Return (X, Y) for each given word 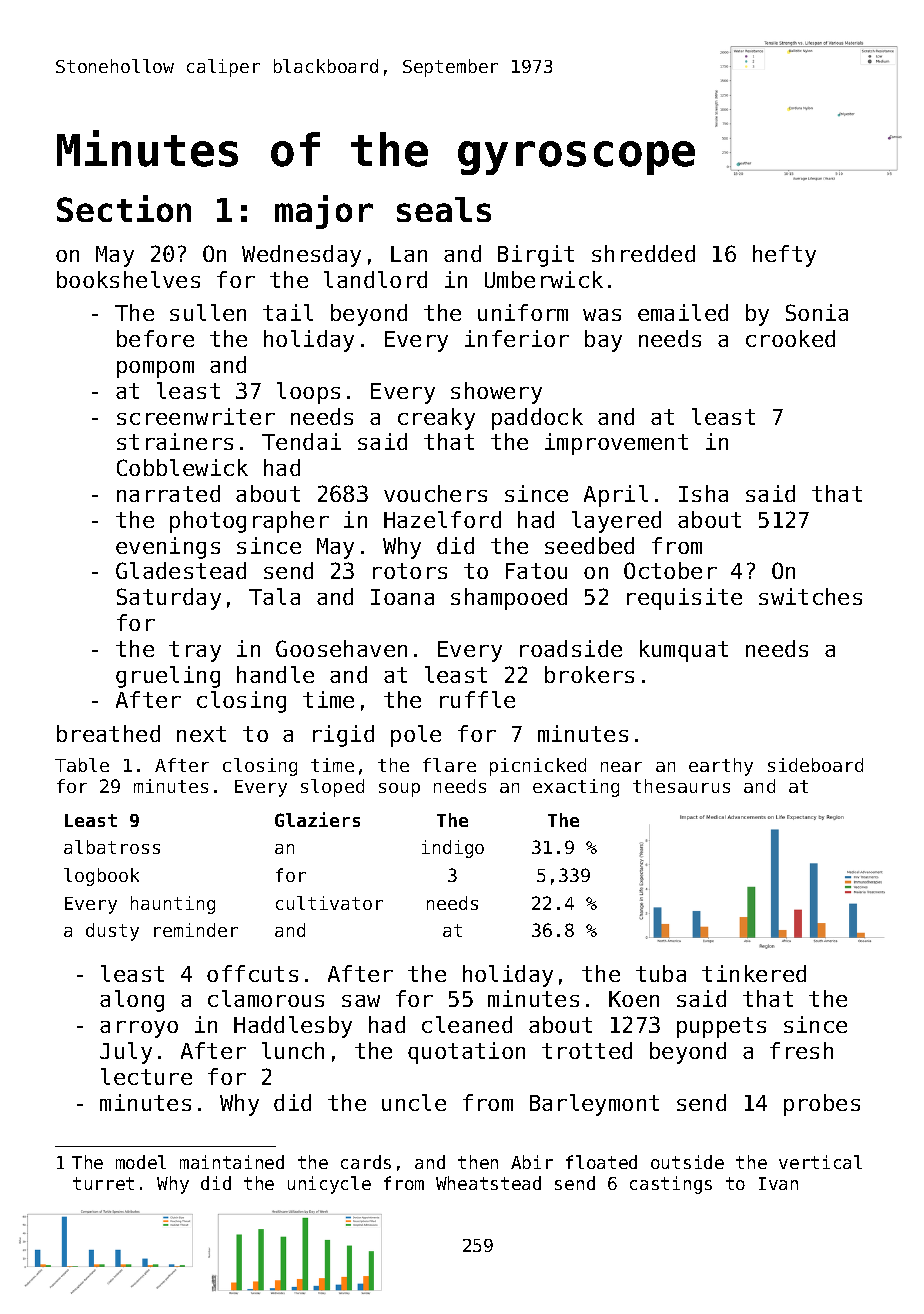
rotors (410, 571)
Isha (703, 493)
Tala (274, 596)
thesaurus (681, 786)
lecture (146, 1076)
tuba (661, 973)
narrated (168, 493)
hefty (784, 256)
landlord (375, 279)
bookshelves (128, 279)
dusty (112, 932)
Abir (532, 1162)
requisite (684, 599)
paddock (537, 419)
